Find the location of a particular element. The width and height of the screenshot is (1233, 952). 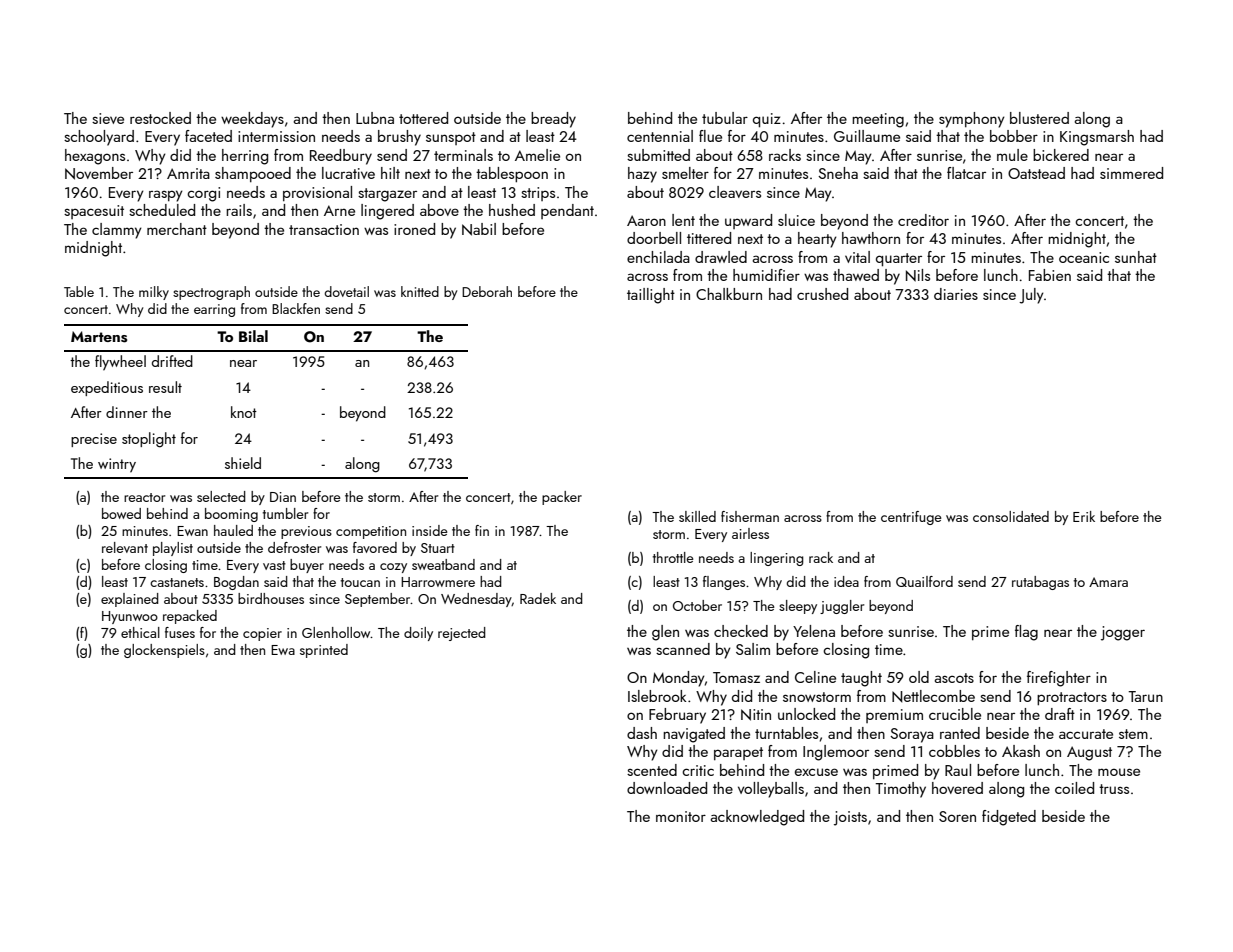

schoolyard is located at coordinates (99, 138).
